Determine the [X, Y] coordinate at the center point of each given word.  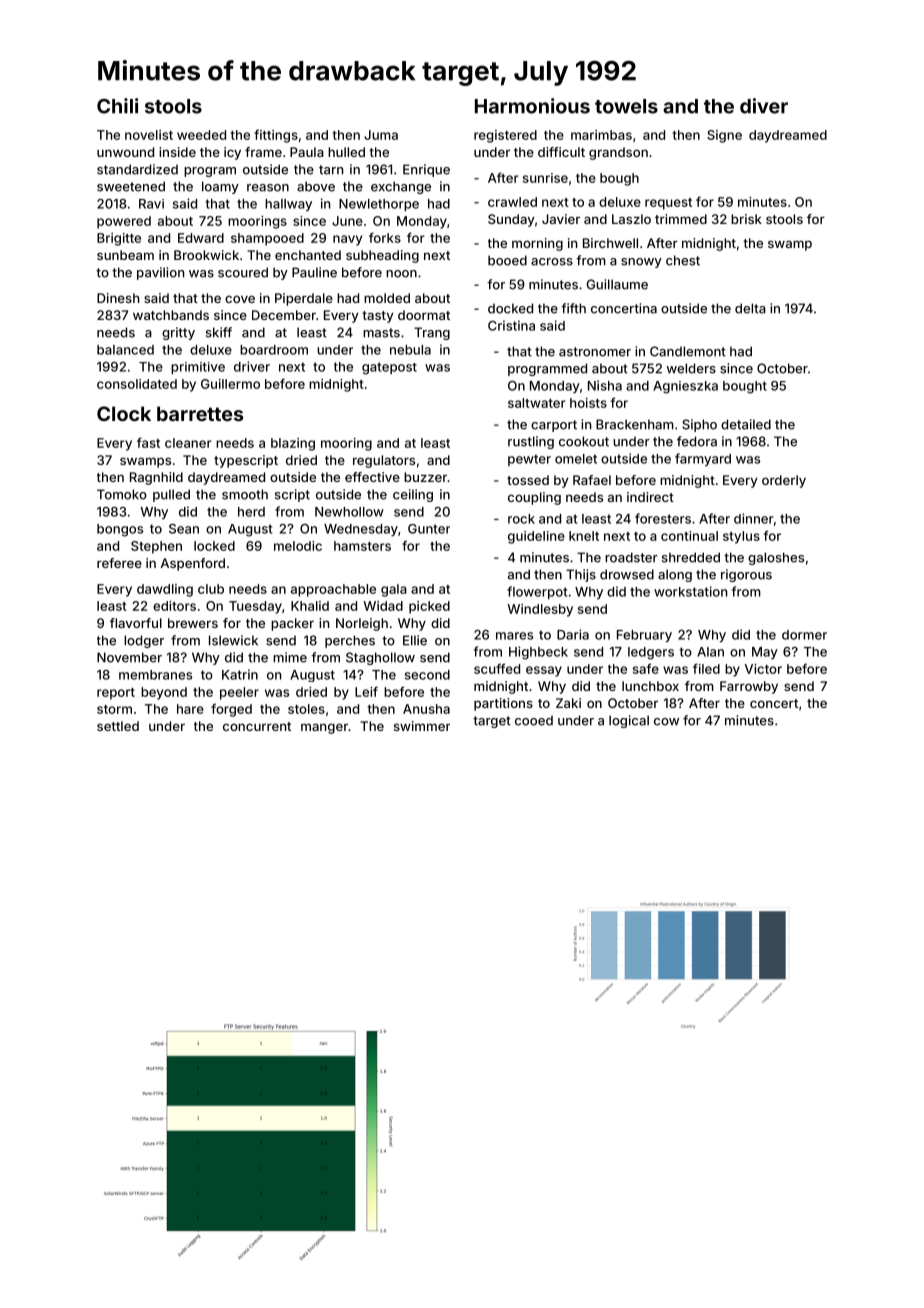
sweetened [131, 186]
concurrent [257, 726]
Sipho [699, 425]
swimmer [422, 726]
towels [626, 106]
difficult [561, 152]
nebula [410, 350]
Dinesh [118, 298]
